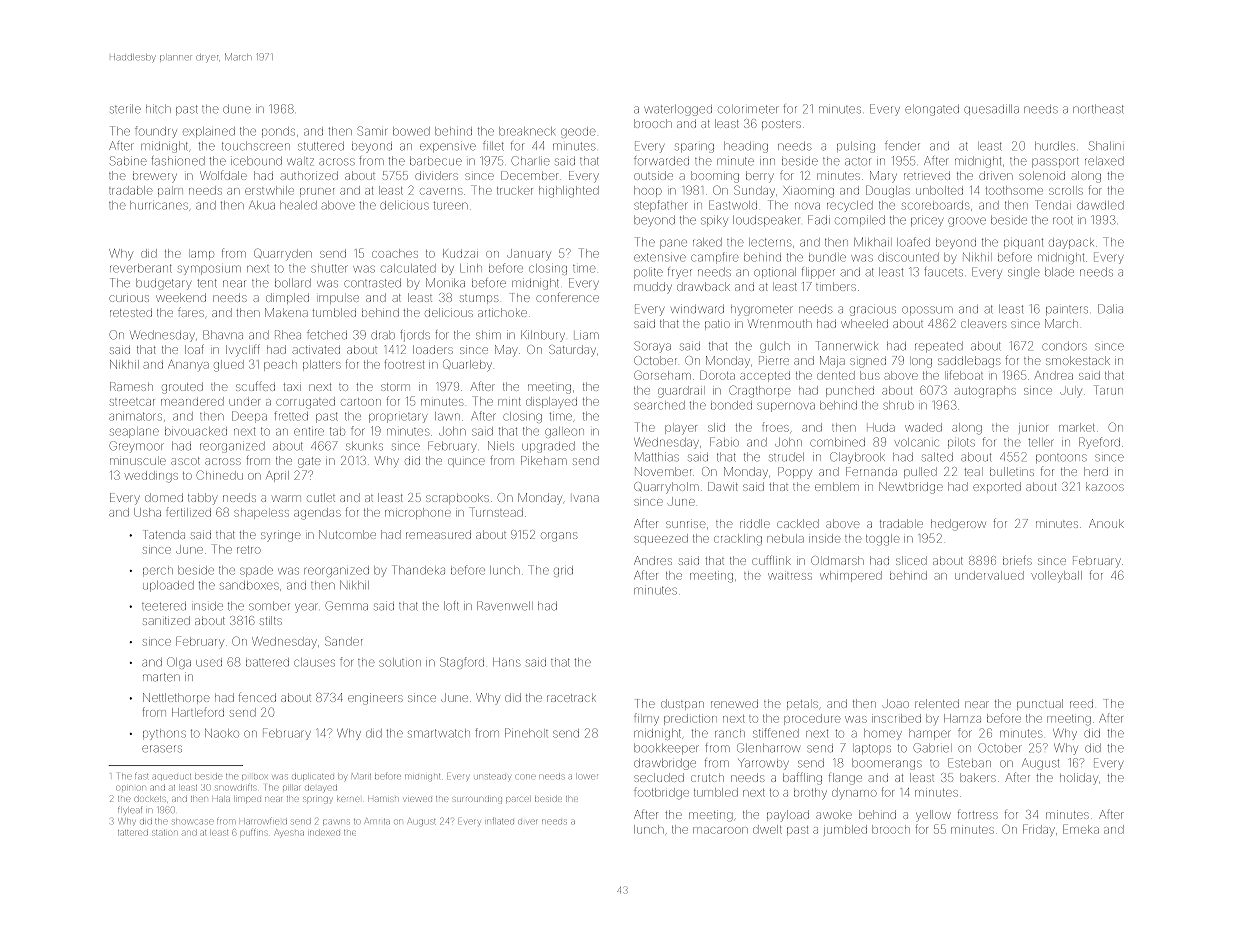 This screenshot has width=1233, height=952. What do you see at coordinates (441, 191) in the screenshot?
I see `caverns` at bounding box center [441, 191].
